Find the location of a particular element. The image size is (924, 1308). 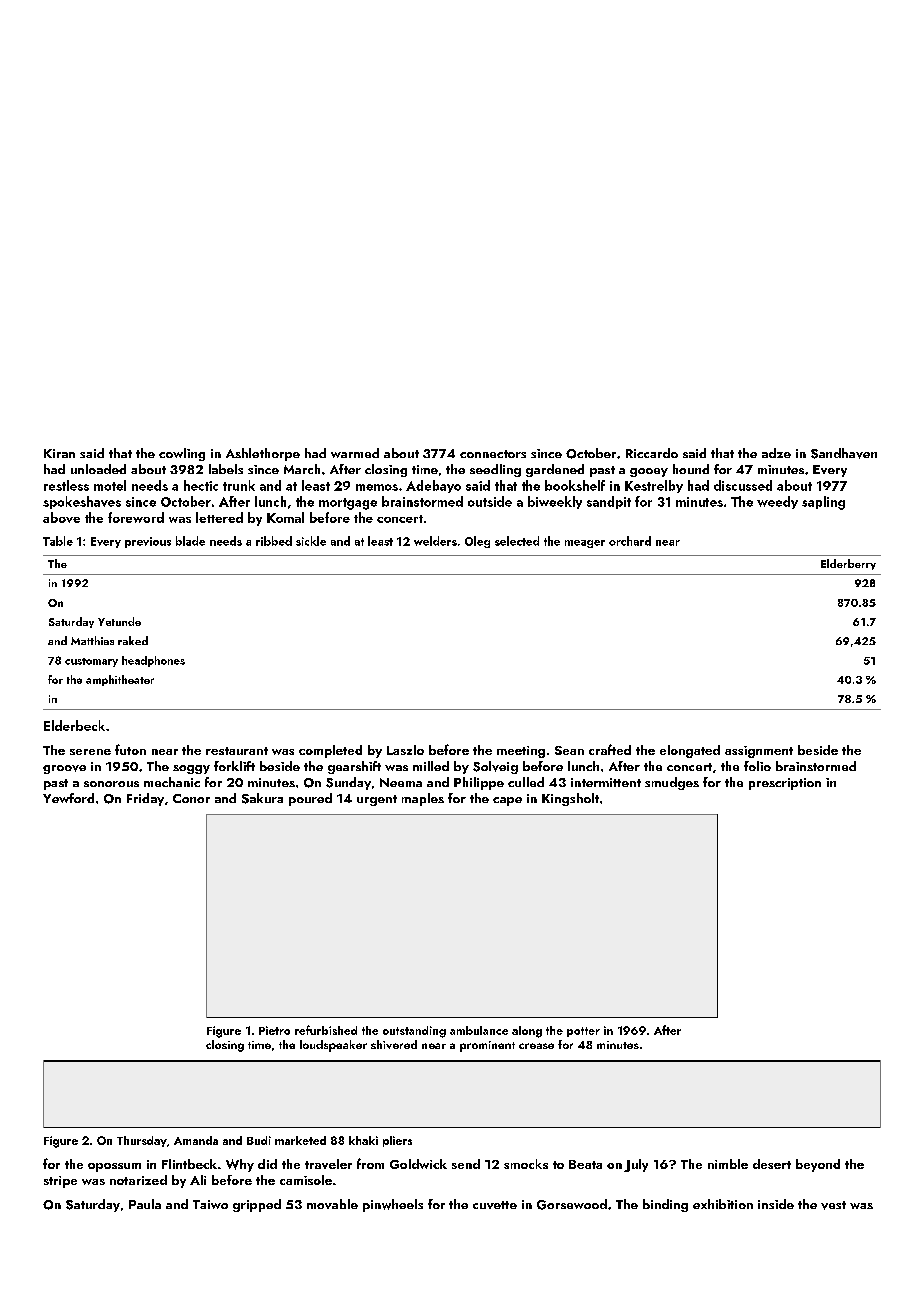

labels is located at coordinates (226, 469).
